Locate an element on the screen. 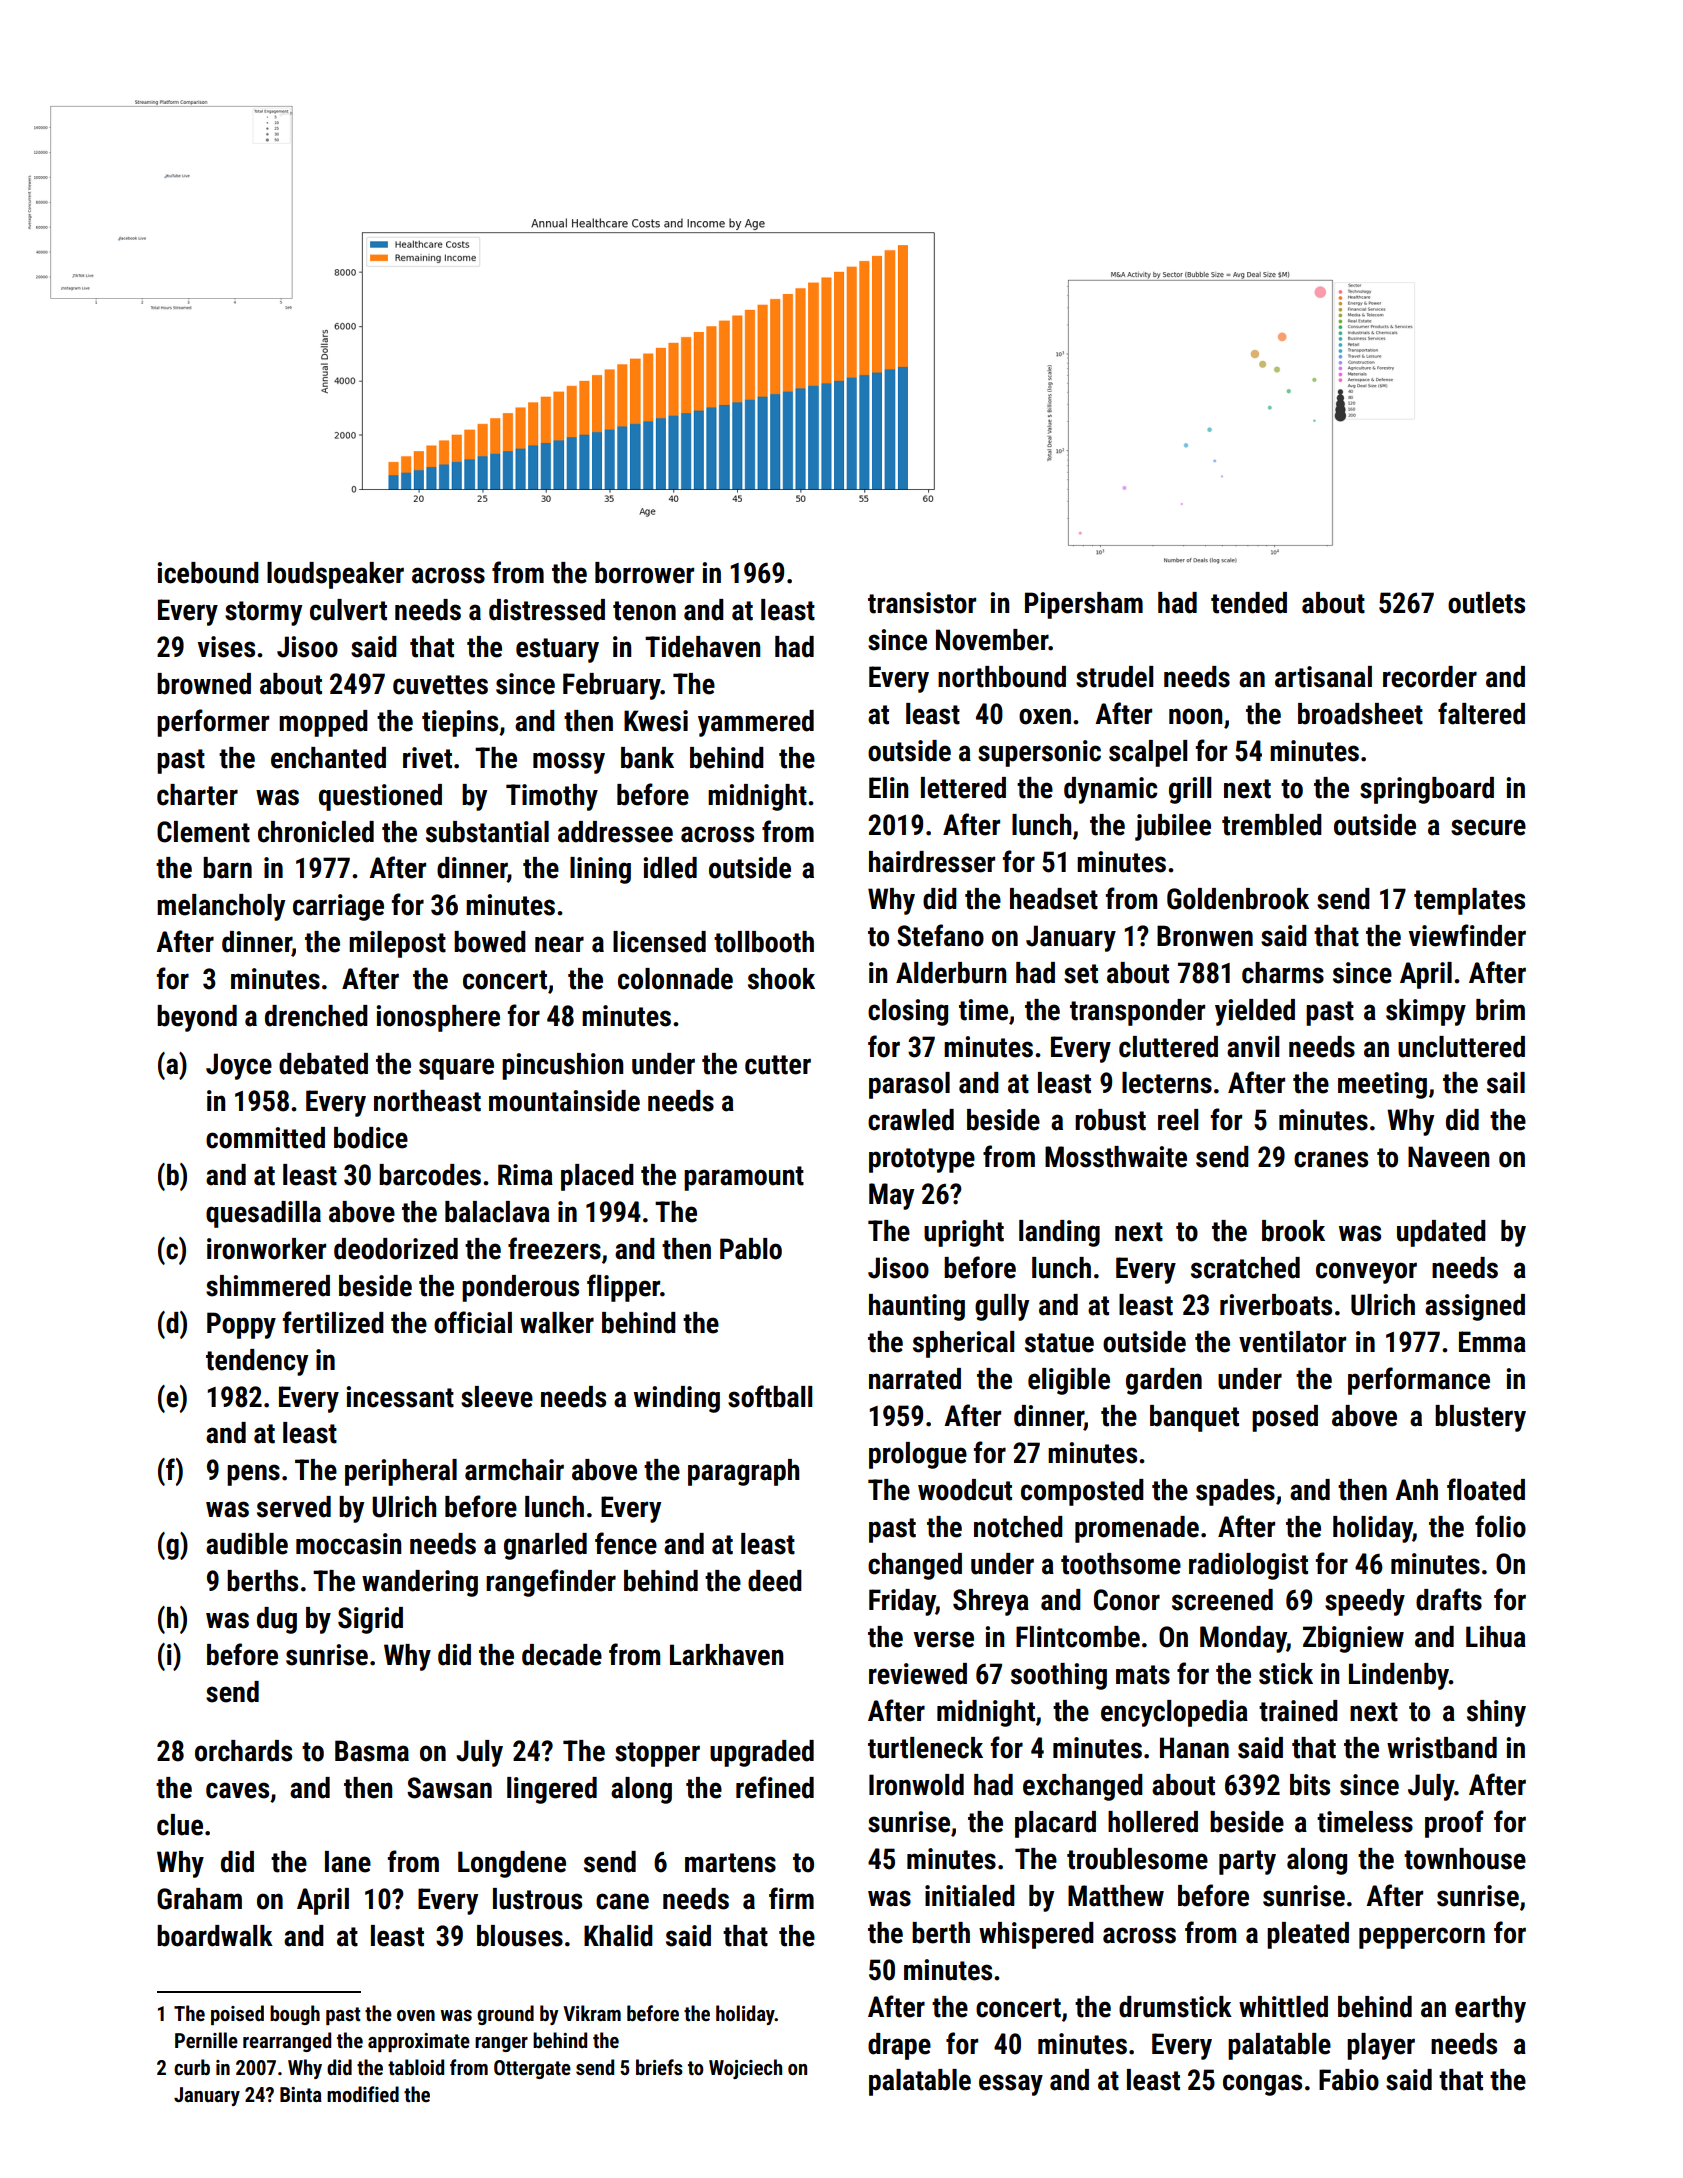  springboard is located at coordinates (1427, 790).
